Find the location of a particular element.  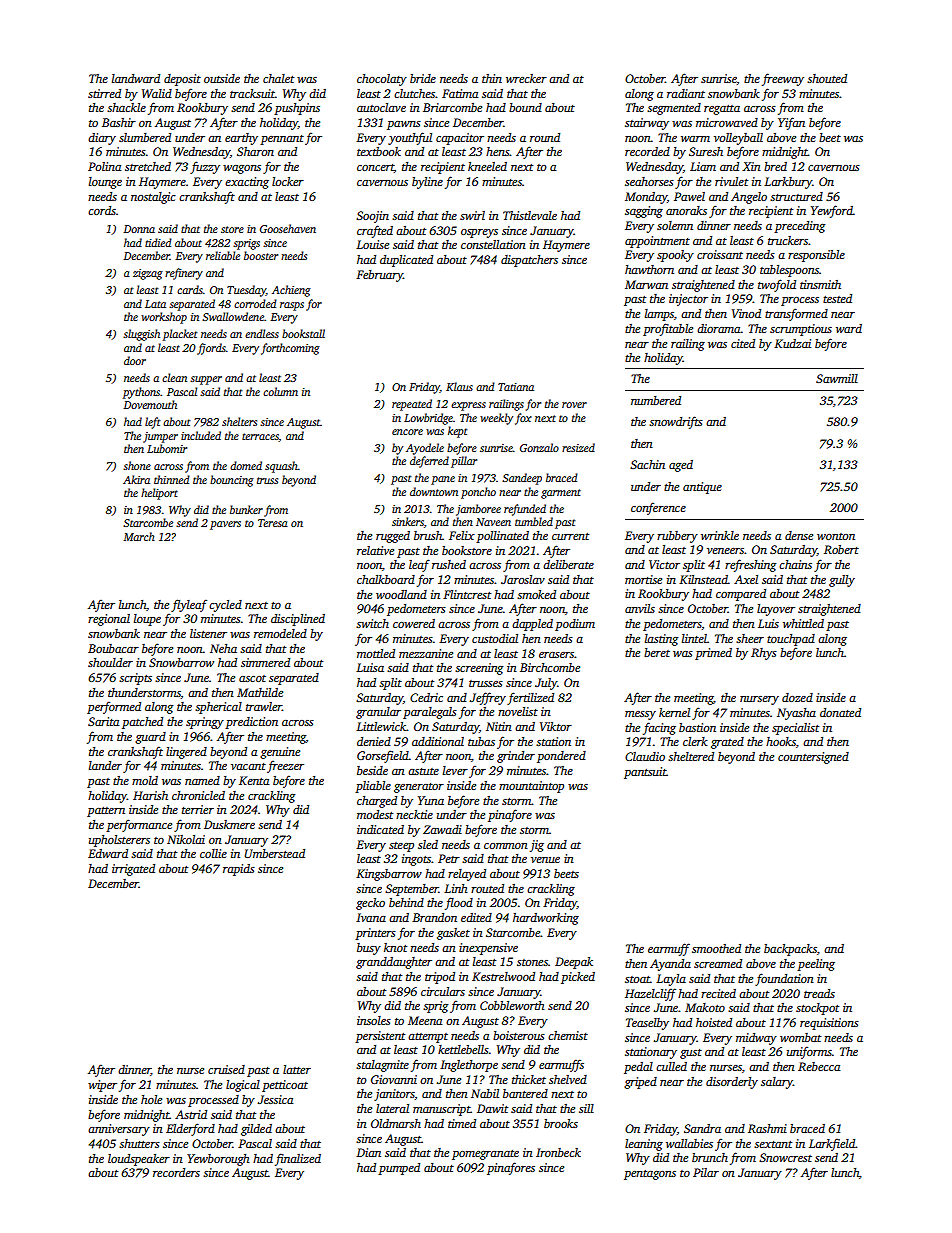

ingots is located at coordinates (416, 860).
